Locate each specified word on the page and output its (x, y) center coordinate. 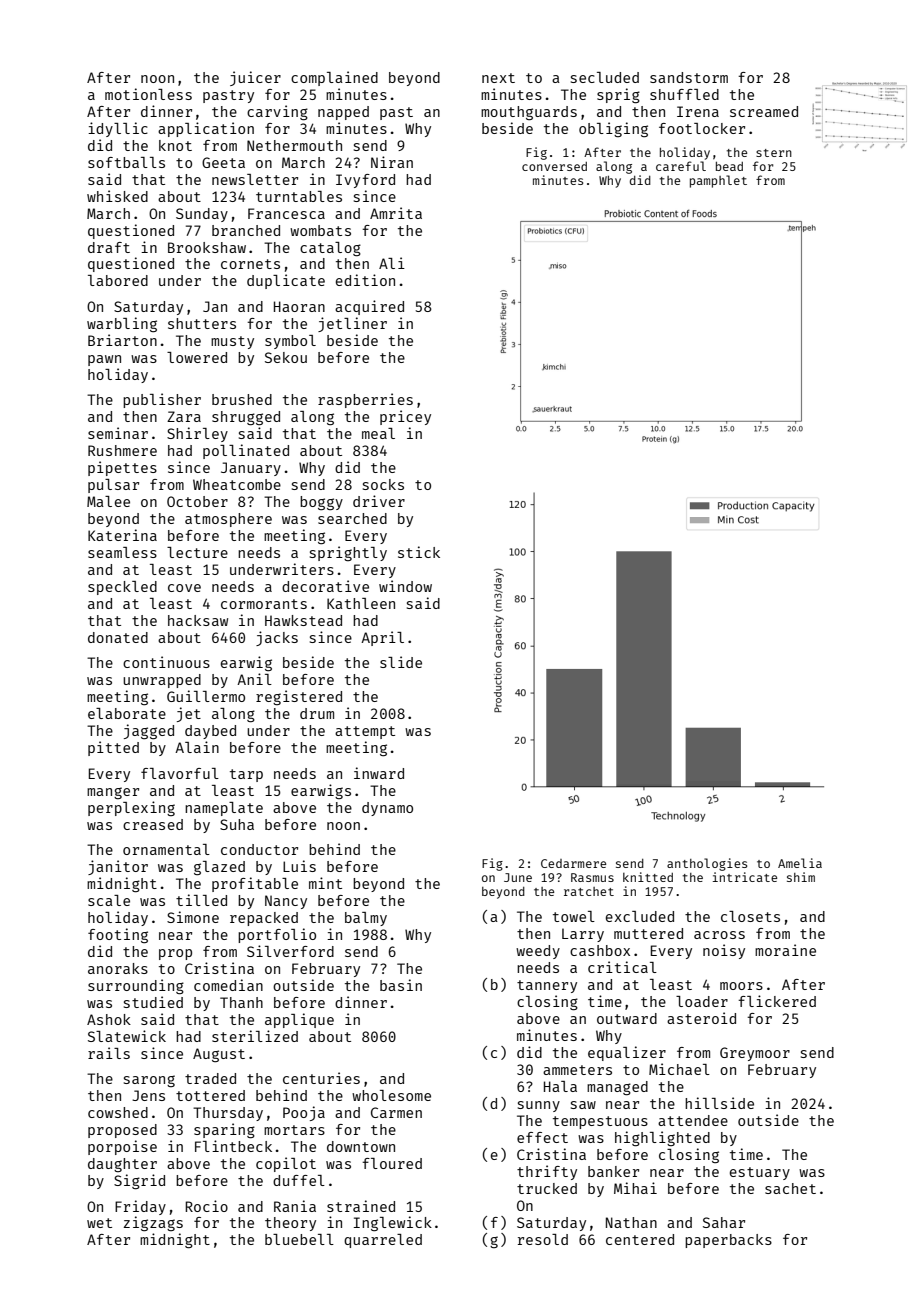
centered (640, 1239)
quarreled (383, 1241)
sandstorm (689, 77)
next (498, 78)
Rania (295, 1206)
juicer (255, 78)
